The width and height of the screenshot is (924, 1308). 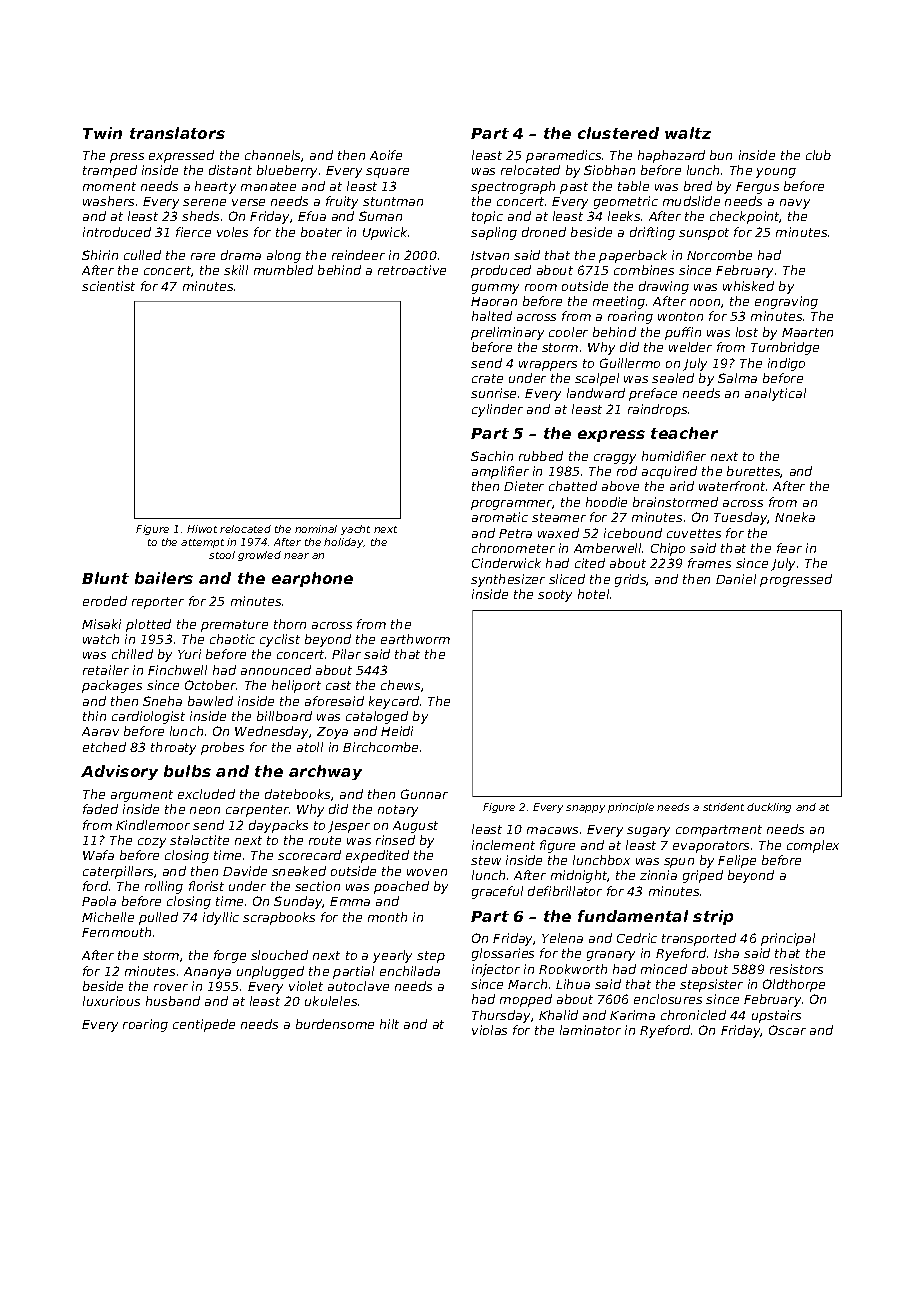 What do you see at coordinates (108, 286) in the screenshot?
I see `scientist` at bounding box center [108, 286].
